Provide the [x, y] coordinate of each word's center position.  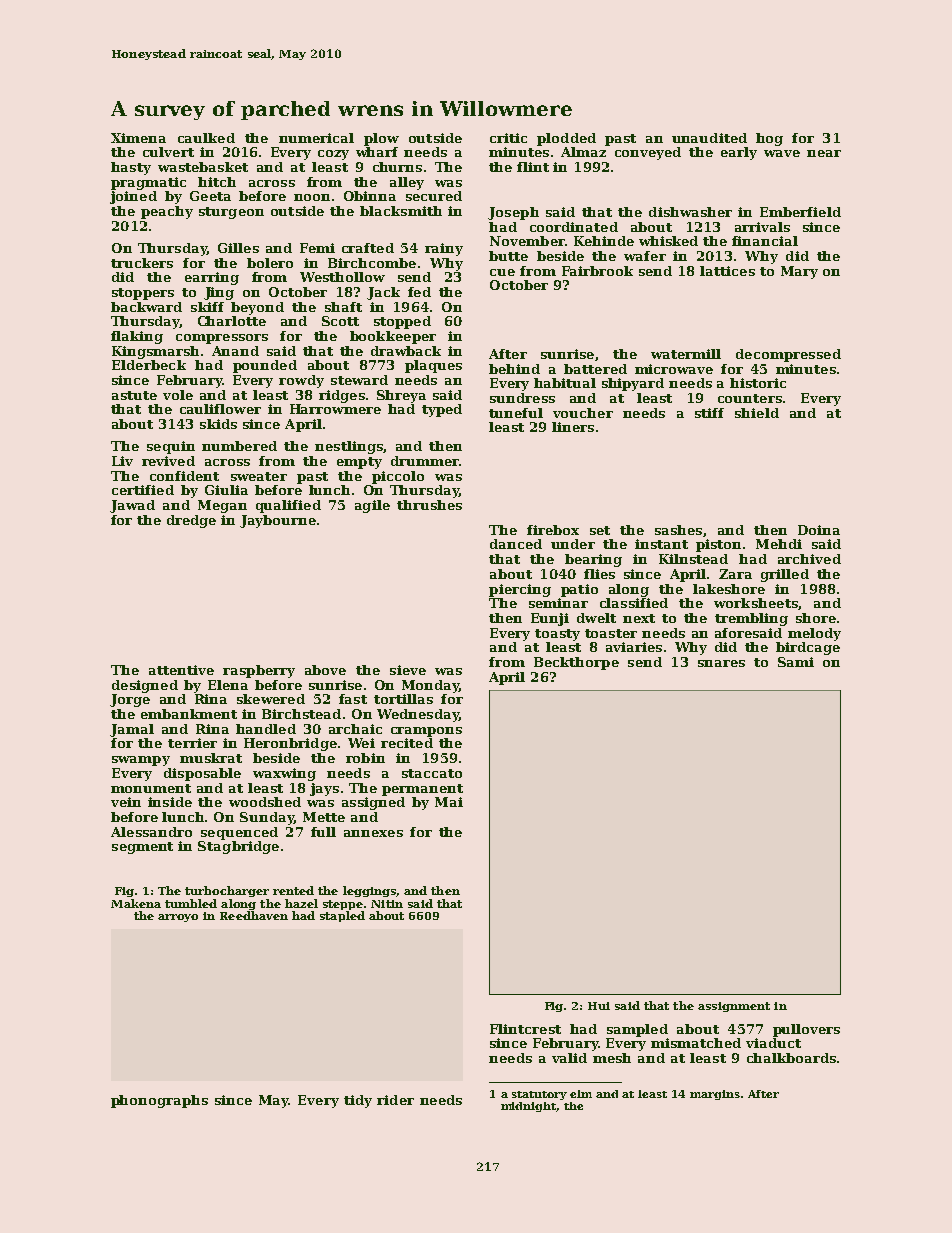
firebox [553, 530]
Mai [449, 802]
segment [142, 848]
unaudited [709, 138]
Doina [819, 530]
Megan [222, 506]
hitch [217, 182]
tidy [358, 1101]
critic [508, 138]
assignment [734, 1007]
